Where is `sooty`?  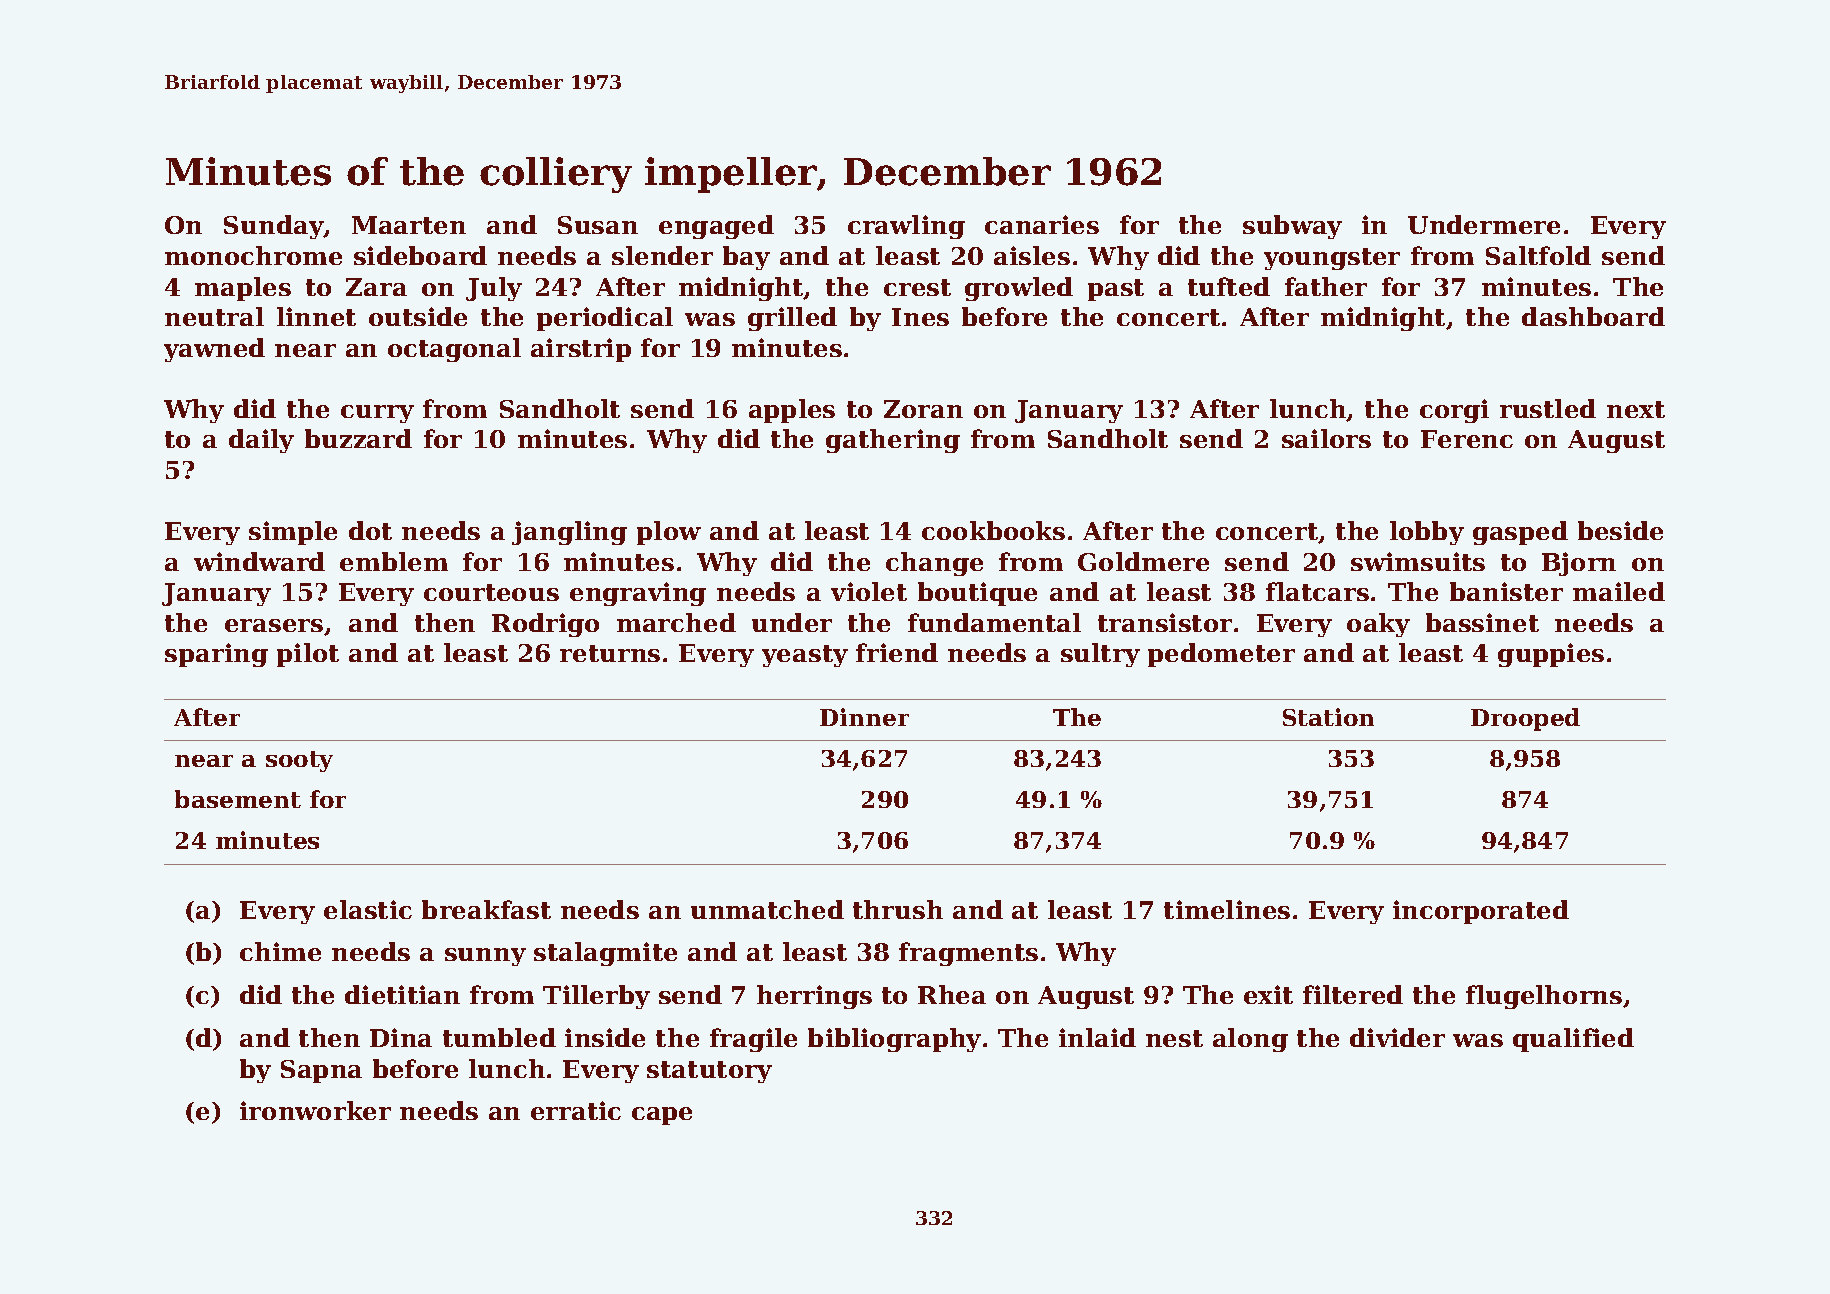 sooty is located at coordinates (299, 761).
